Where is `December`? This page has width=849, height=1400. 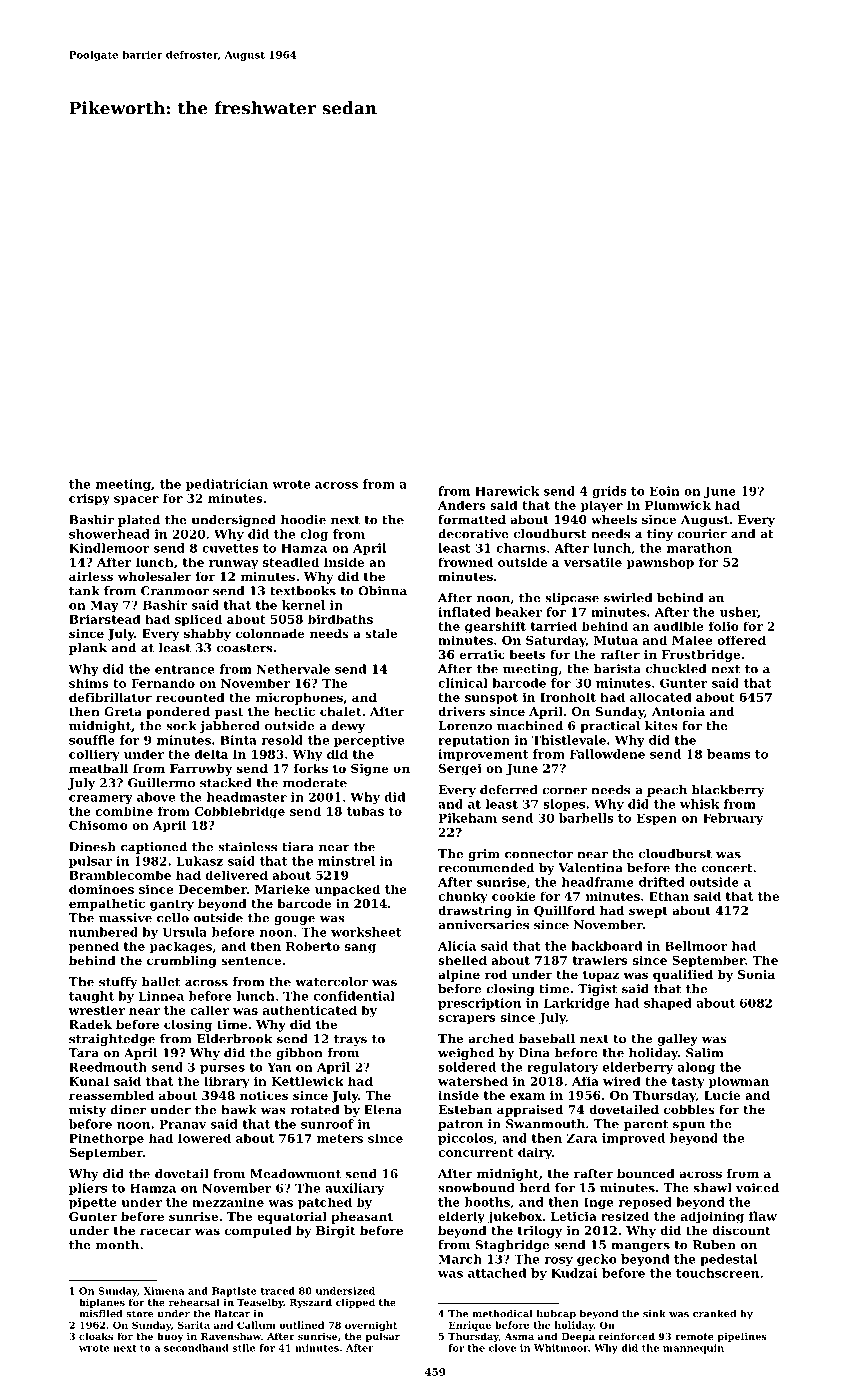
December is located at coordinates (212, 889).
